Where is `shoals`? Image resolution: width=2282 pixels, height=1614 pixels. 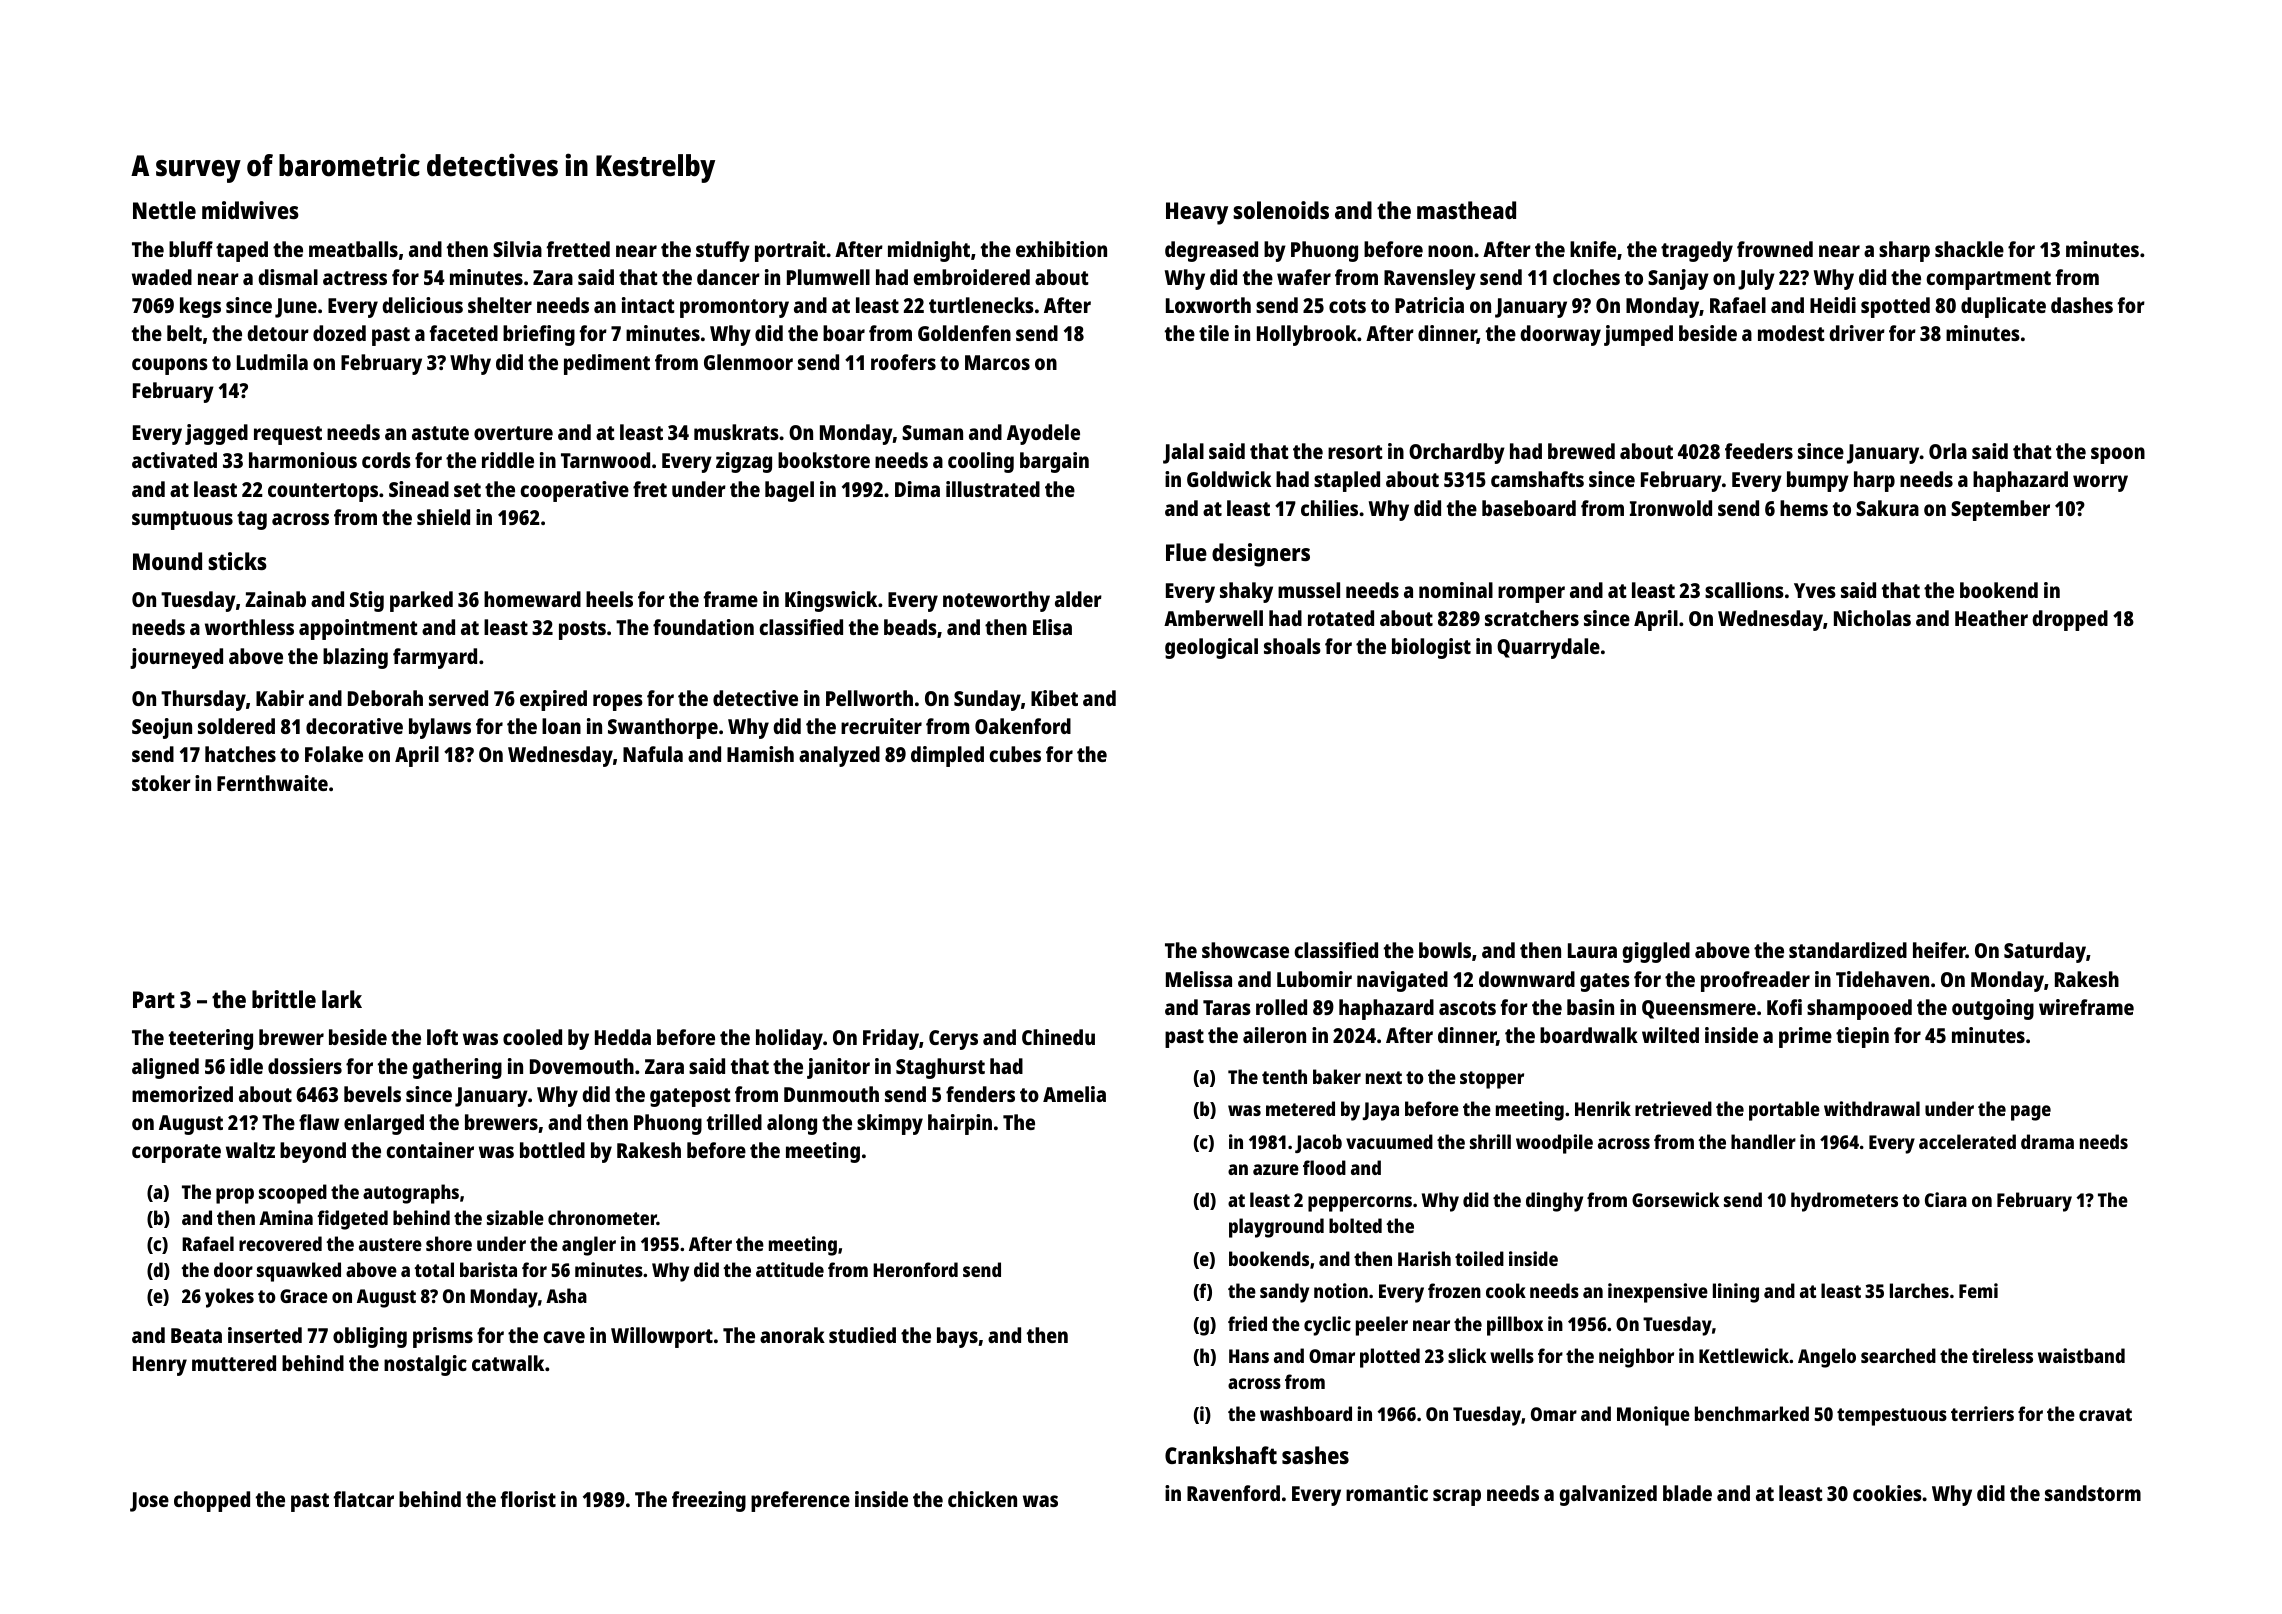 shoals is located at coordinates (1292, 646).
